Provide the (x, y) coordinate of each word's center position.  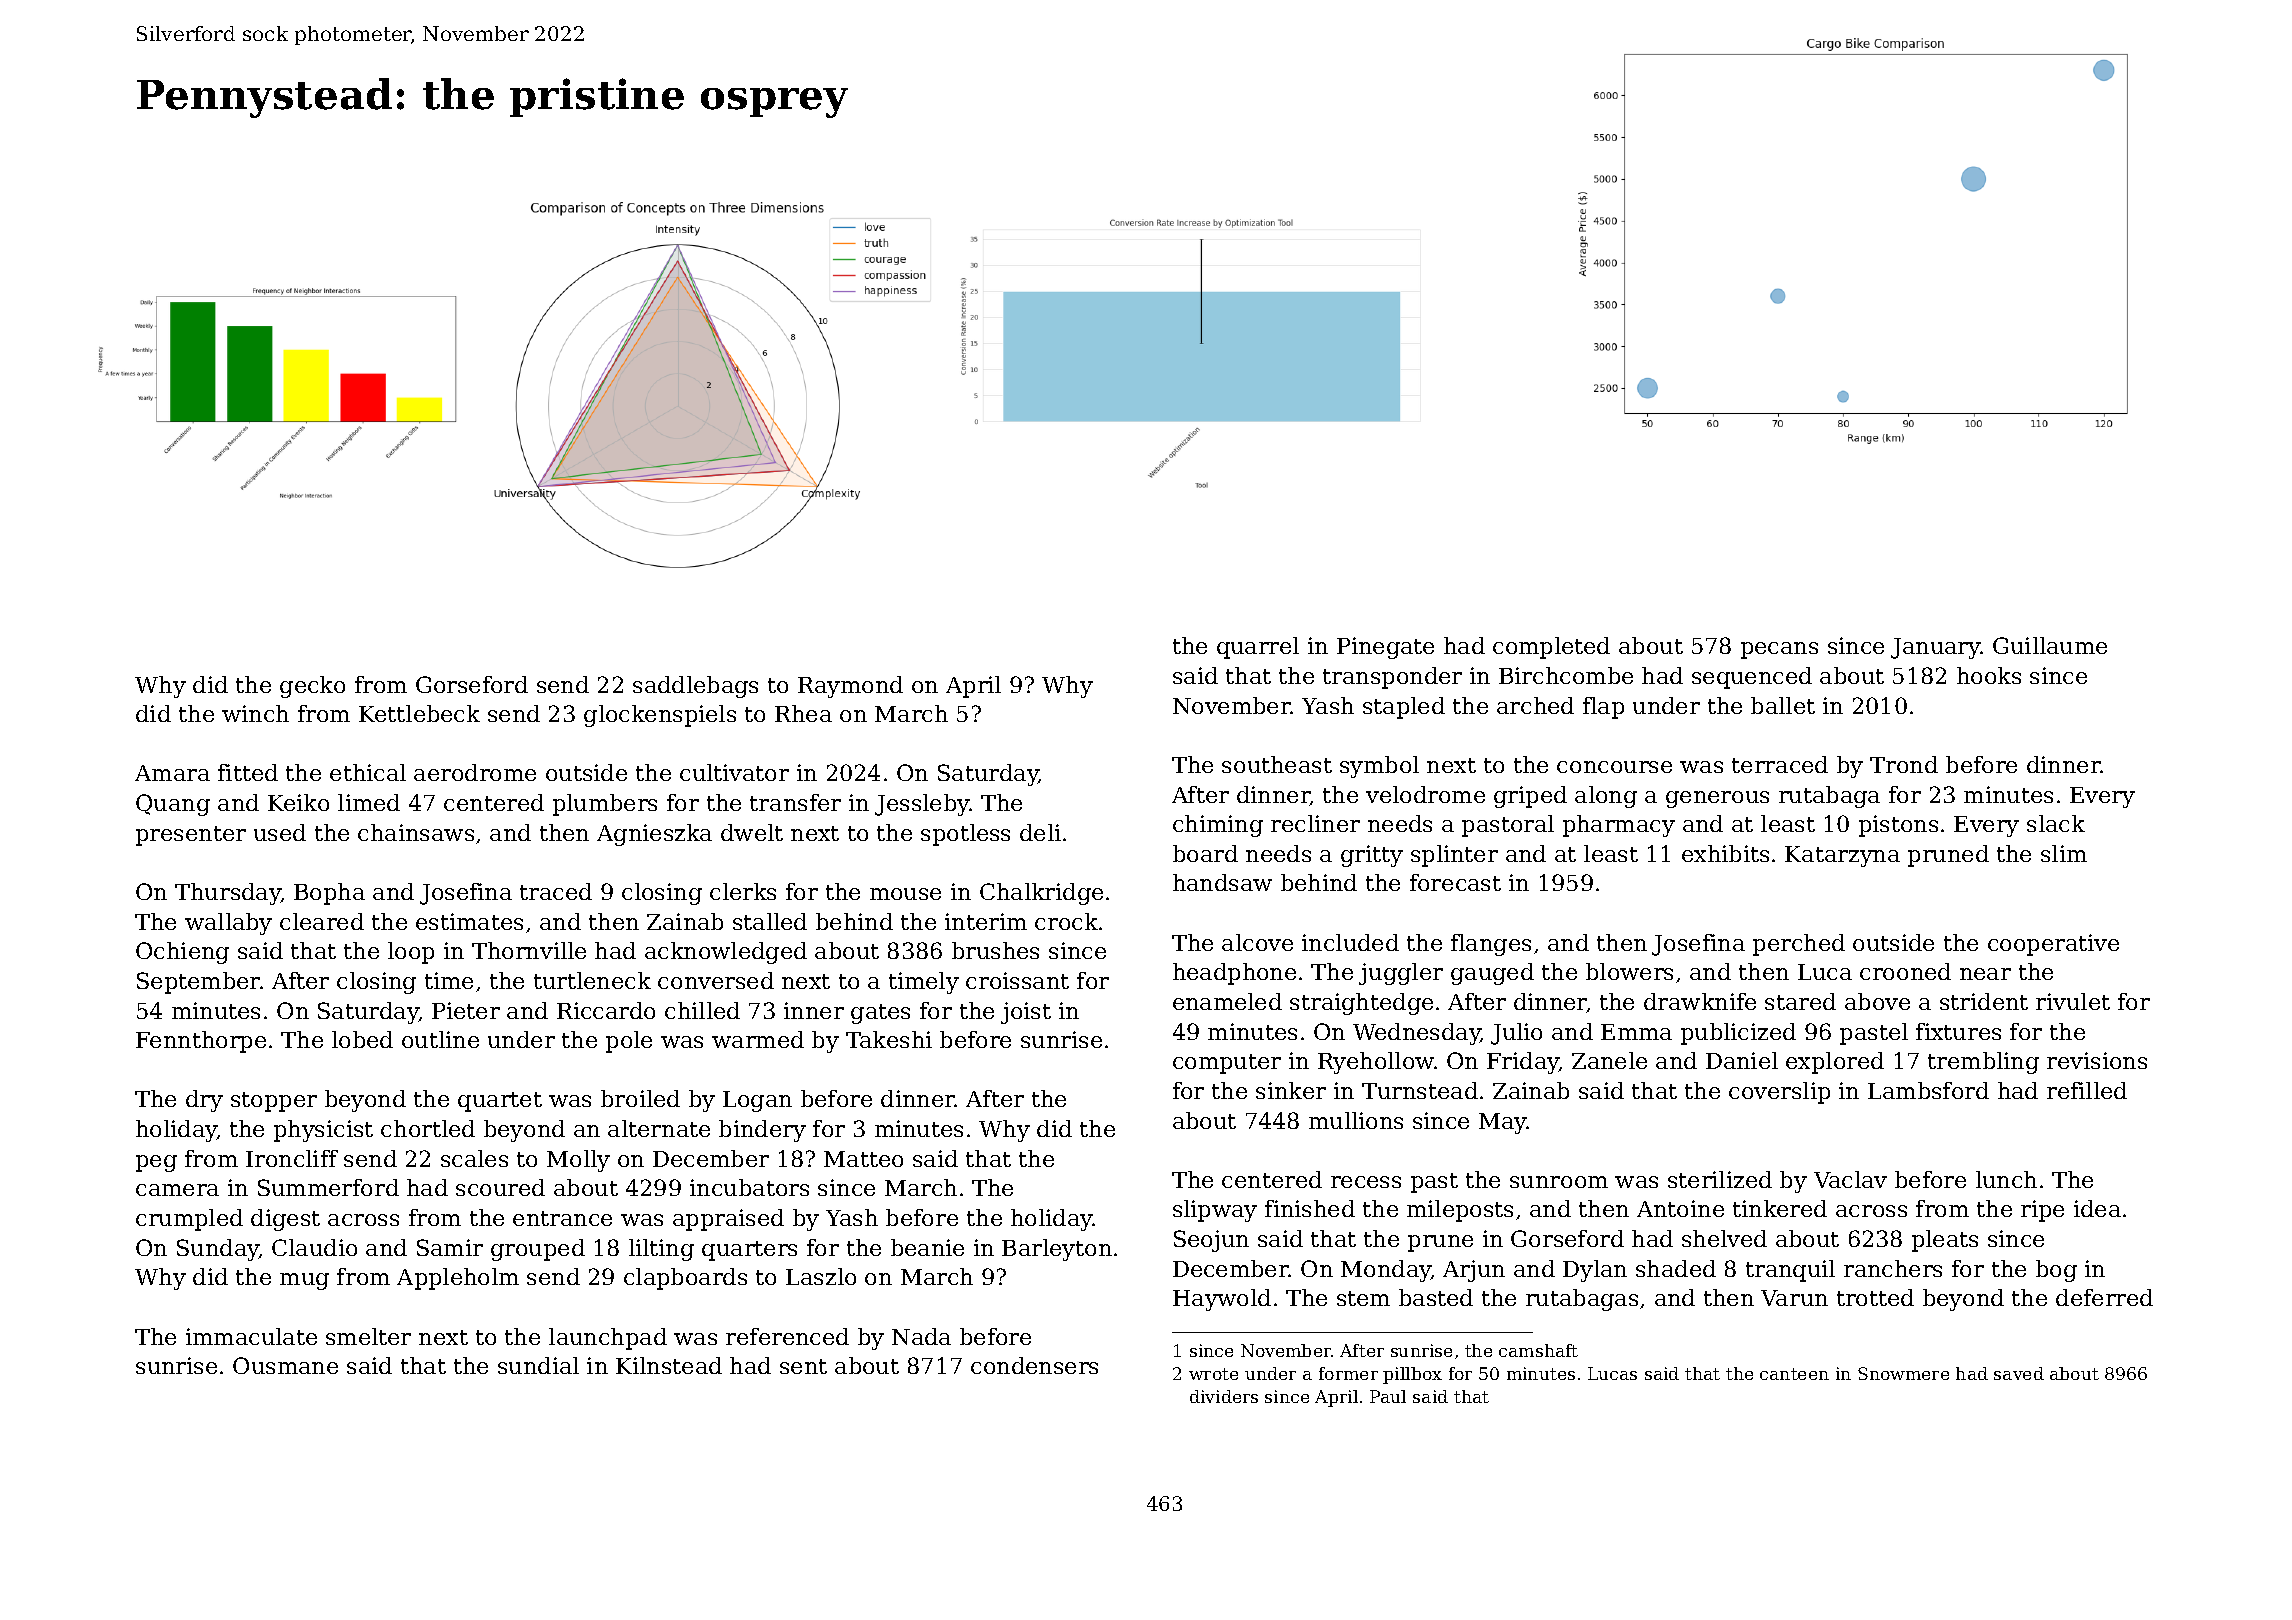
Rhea (803, 713)
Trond (1904, 764)
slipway (1215, 1211)
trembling (1983, 1063)
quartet (500, 1102)
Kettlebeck (419, 713)
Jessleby (922, 805)
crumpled (189, 1220)
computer (1227, 1064)
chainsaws (416, 832)
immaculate (251, 1336)
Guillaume (2050, 645)
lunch (2006, 1179)
